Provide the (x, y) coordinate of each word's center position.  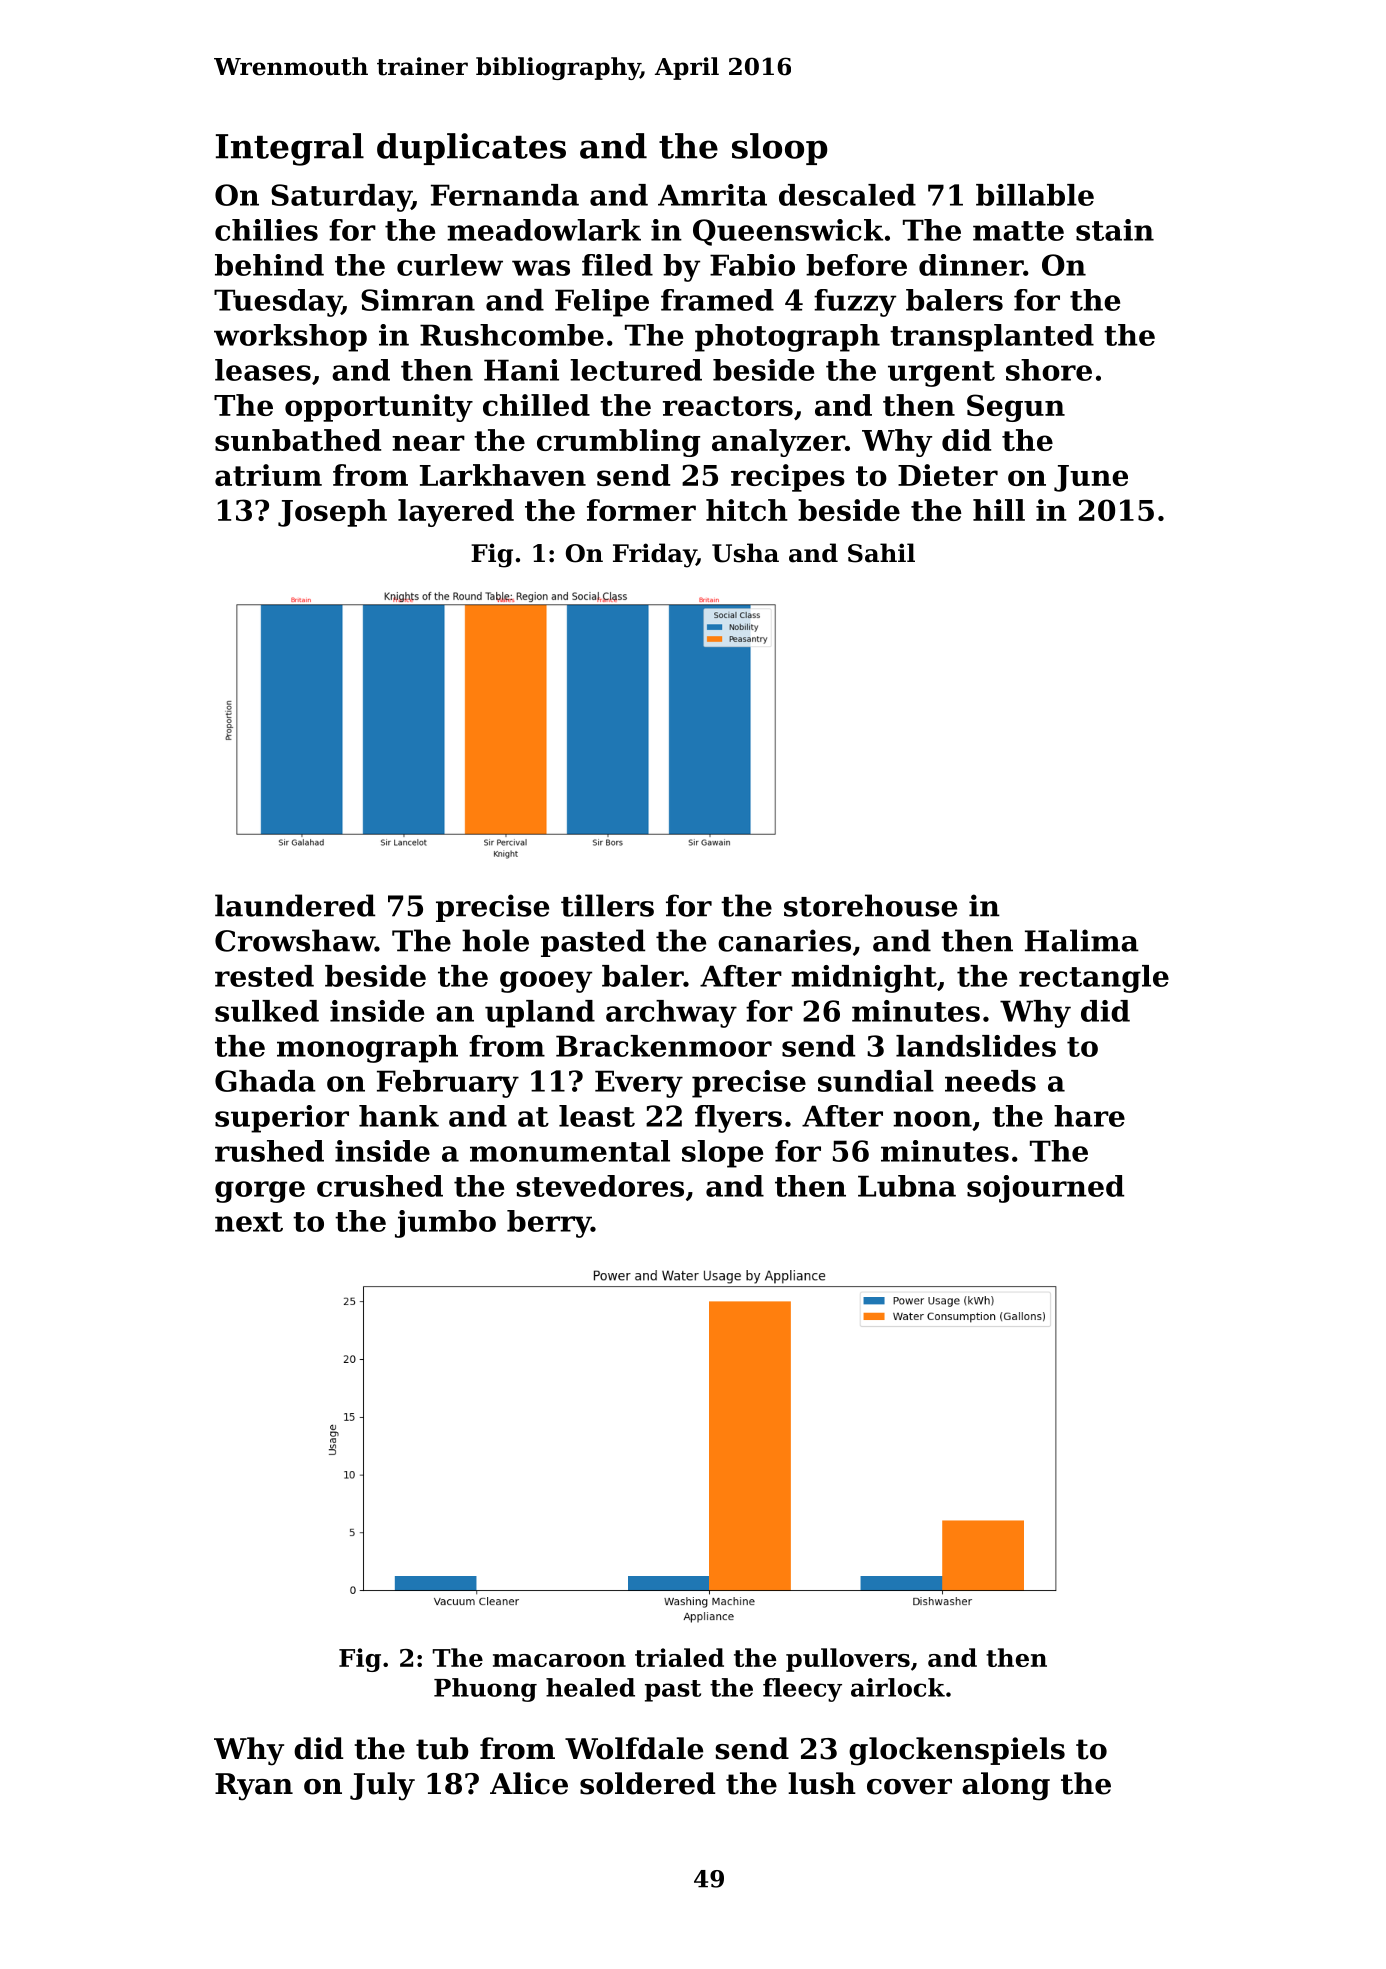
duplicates (471, 149)
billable (1035, 195)
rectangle (1094, 979)
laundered (295, 905)
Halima (1082, 940)
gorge (260, 1192)
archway (671, 1014)
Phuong (485, 1690)
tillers (607, 905)
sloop (780, 149)
